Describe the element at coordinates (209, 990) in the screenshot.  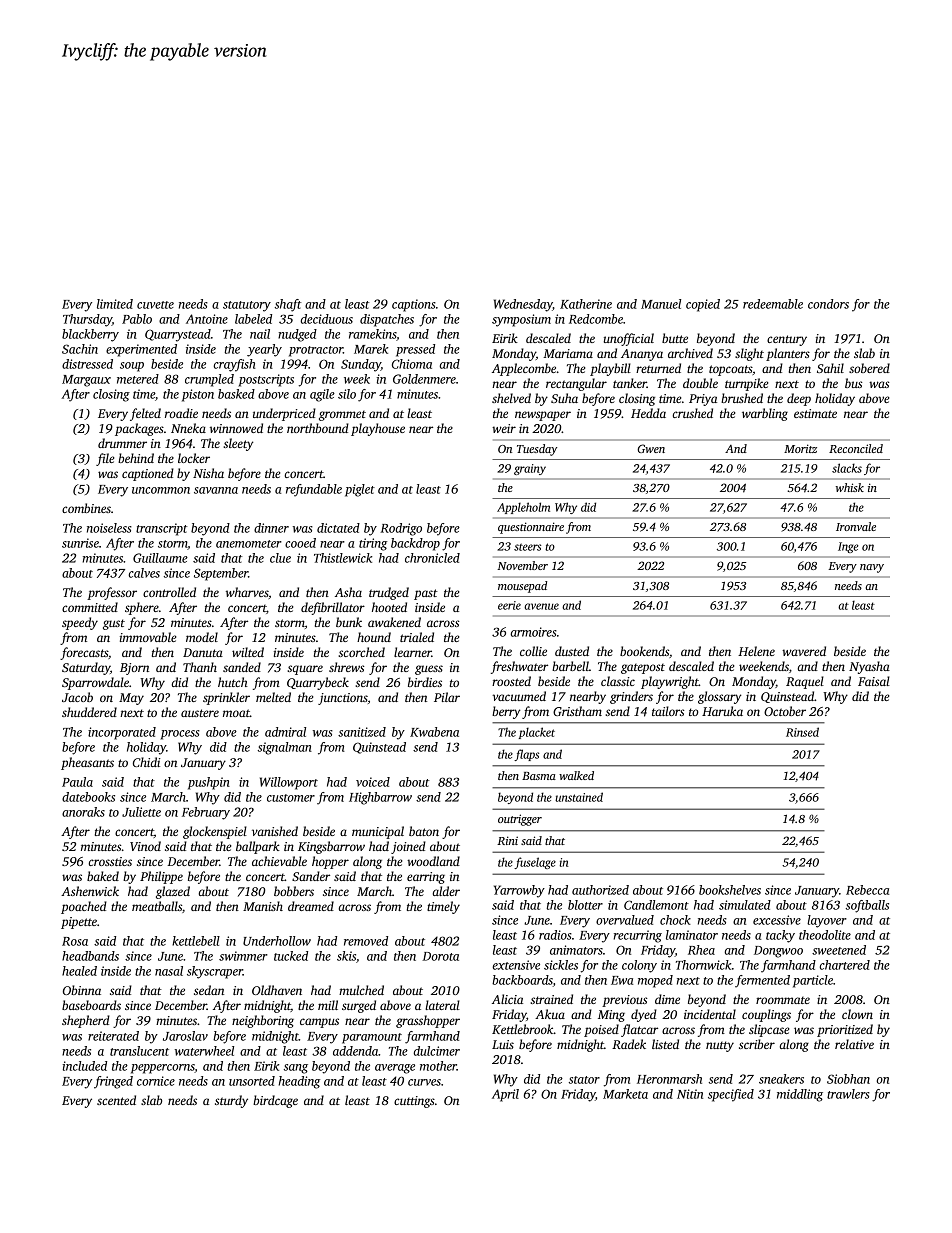
I see `sedan` at that location.
